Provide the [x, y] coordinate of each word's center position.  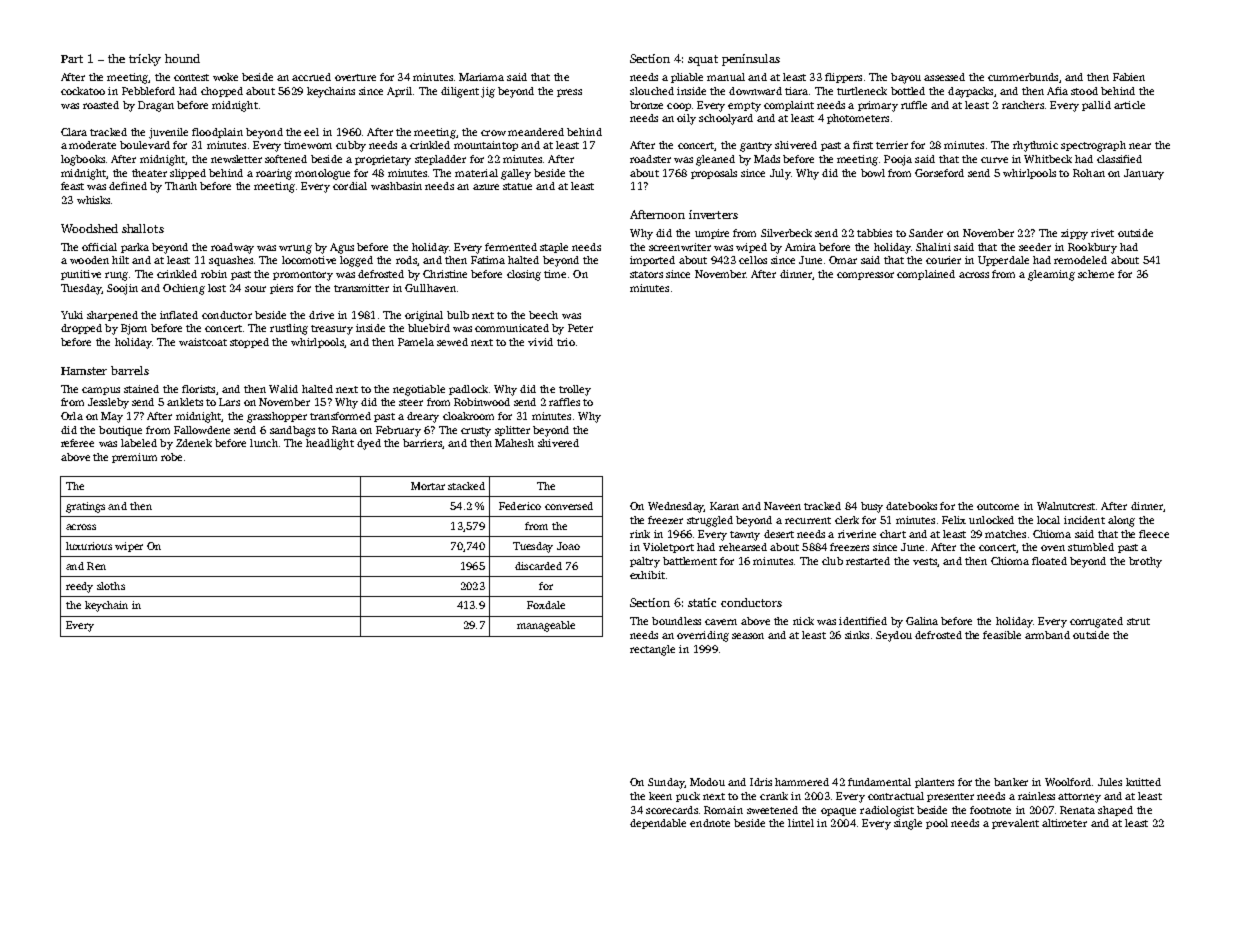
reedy [79, 587]
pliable [687, 78]
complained [926, 275]
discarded [538, 566]
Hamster [84, 371]
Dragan [156, 106]
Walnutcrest [1066, 506]
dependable [658, 824]
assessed [944, 77]
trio [566, 342]
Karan [724, 506]
